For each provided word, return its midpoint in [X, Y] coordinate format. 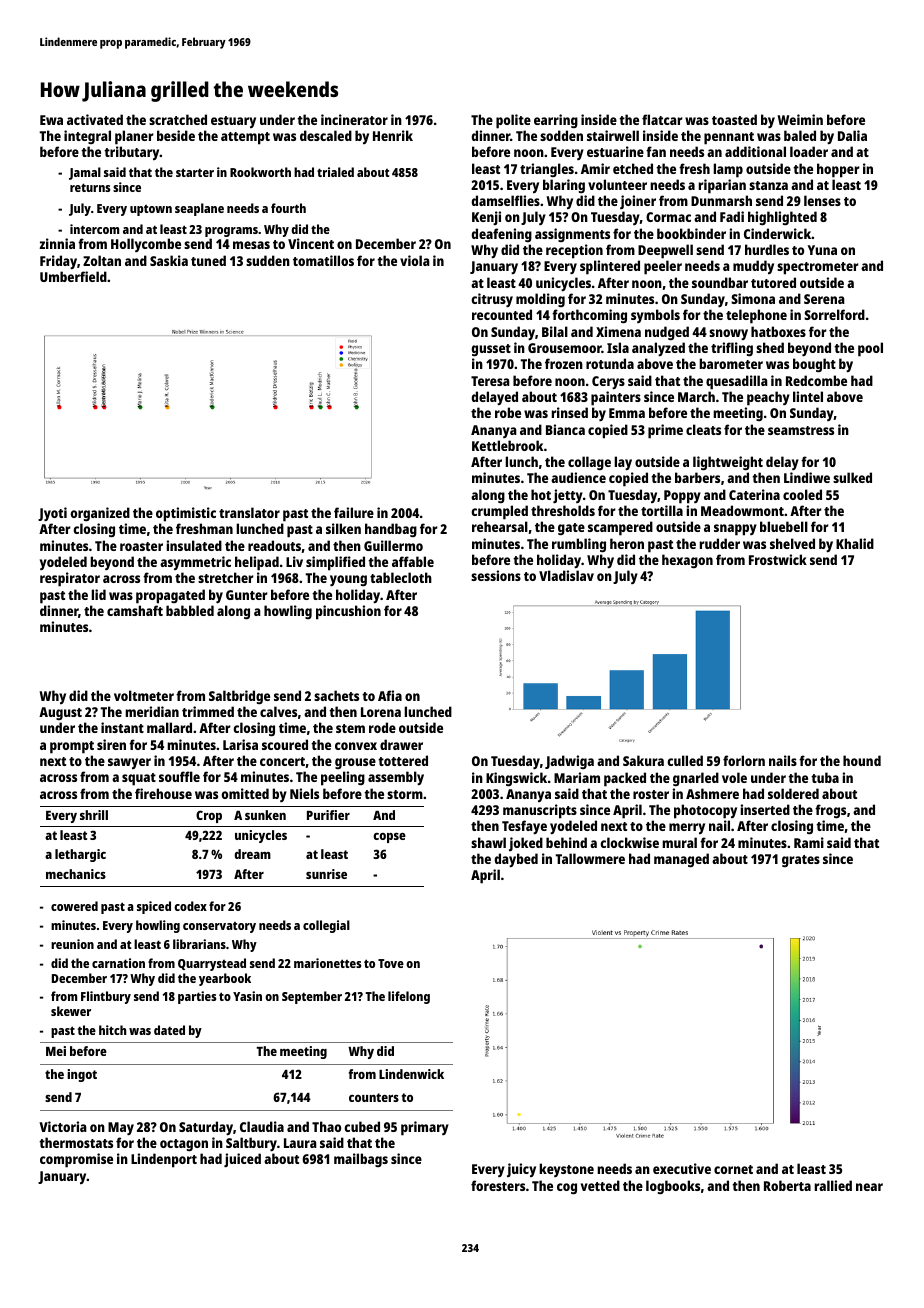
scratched [178, 119]
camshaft [135, 610]
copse [389, 838]
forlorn [744, 760]
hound [862, 760]
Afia [390, 695]
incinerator [354, 119]
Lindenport [164, 1160]
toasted [734, 119]
